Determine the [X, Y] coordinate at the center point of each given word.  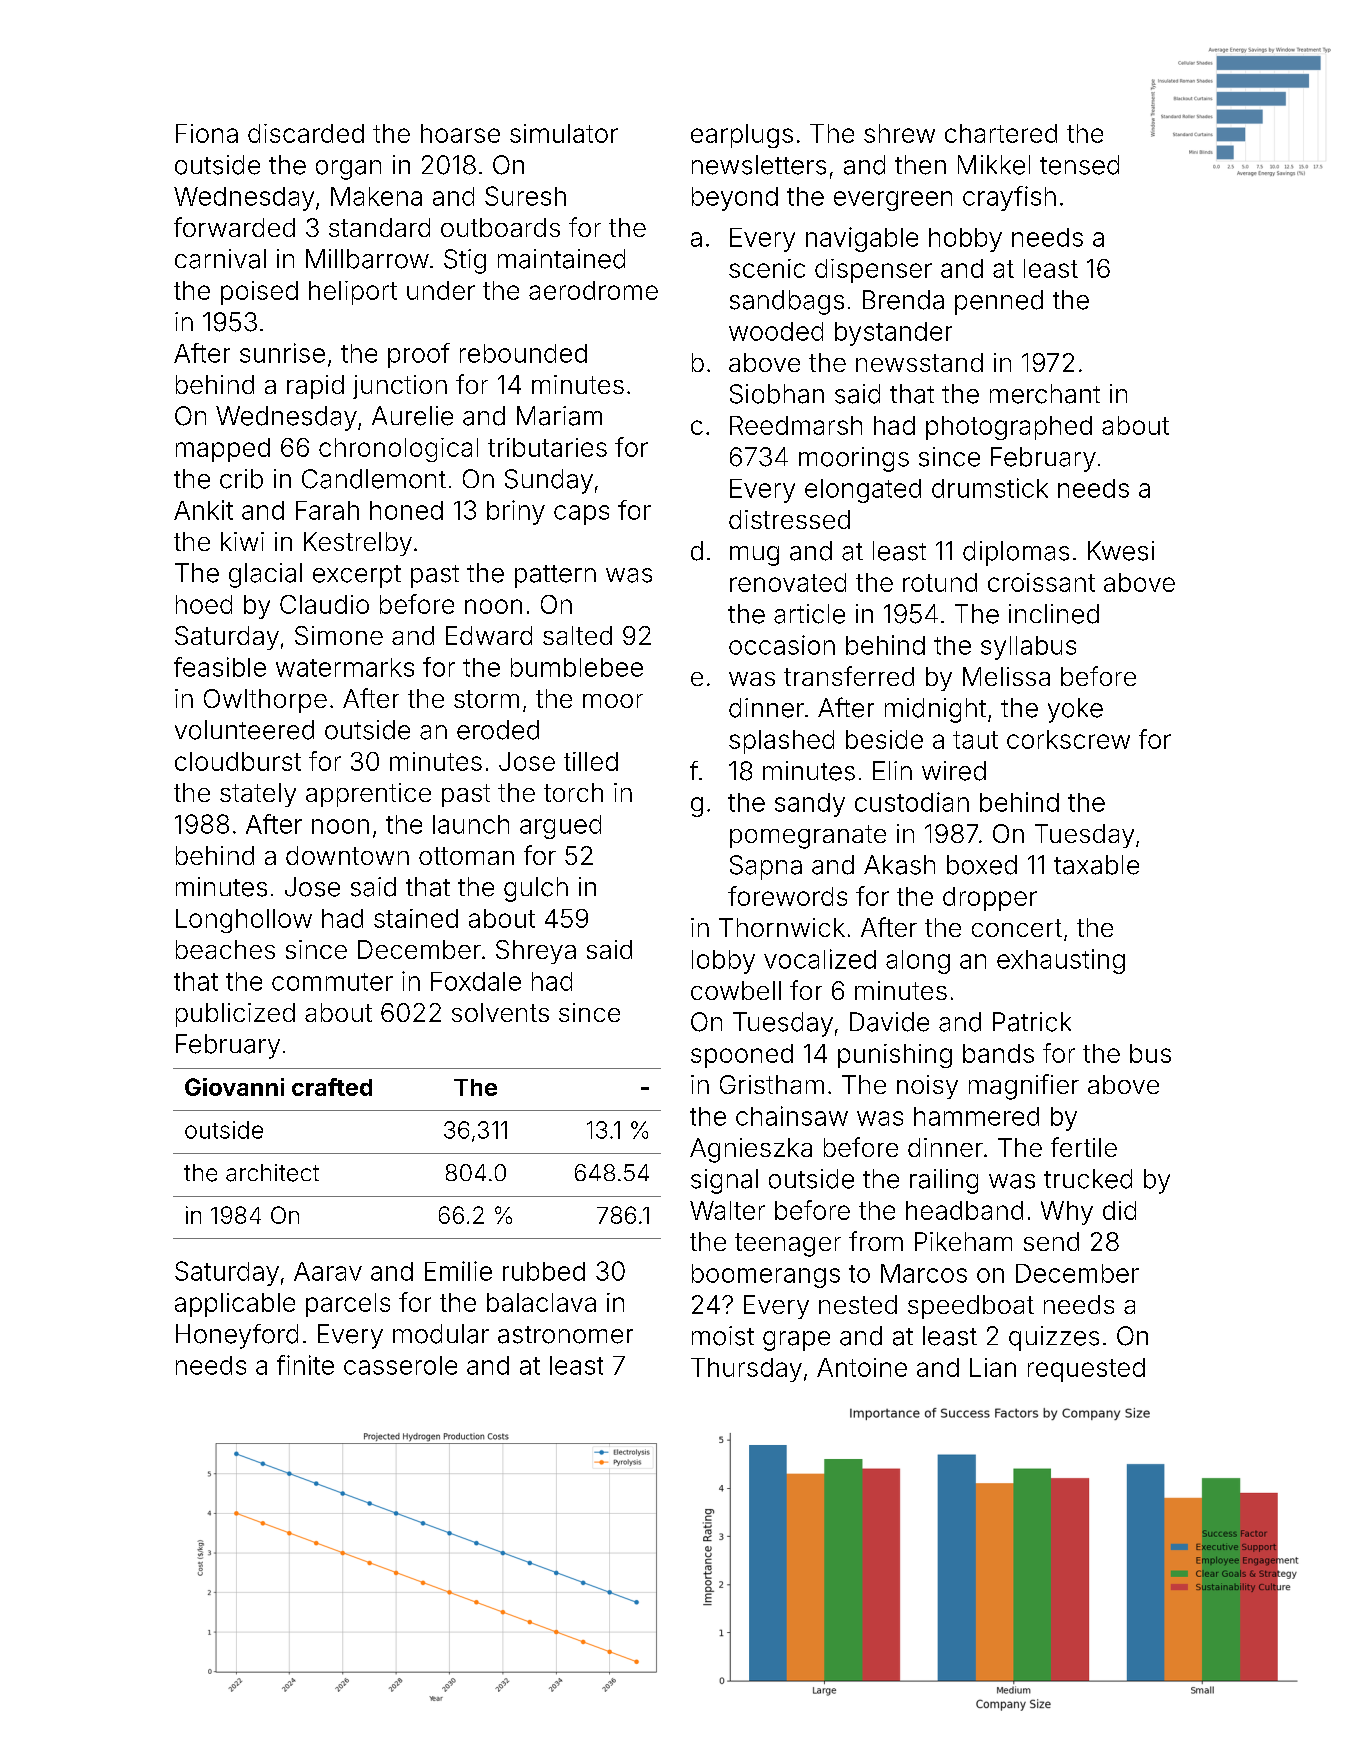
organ [348, 170]
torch [573, 792]
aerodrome [593, 290]
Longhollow [244, 921]
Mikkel [994, 165]
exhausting [1061, 961]
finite [305, 1365]
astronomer [565, 1335]
